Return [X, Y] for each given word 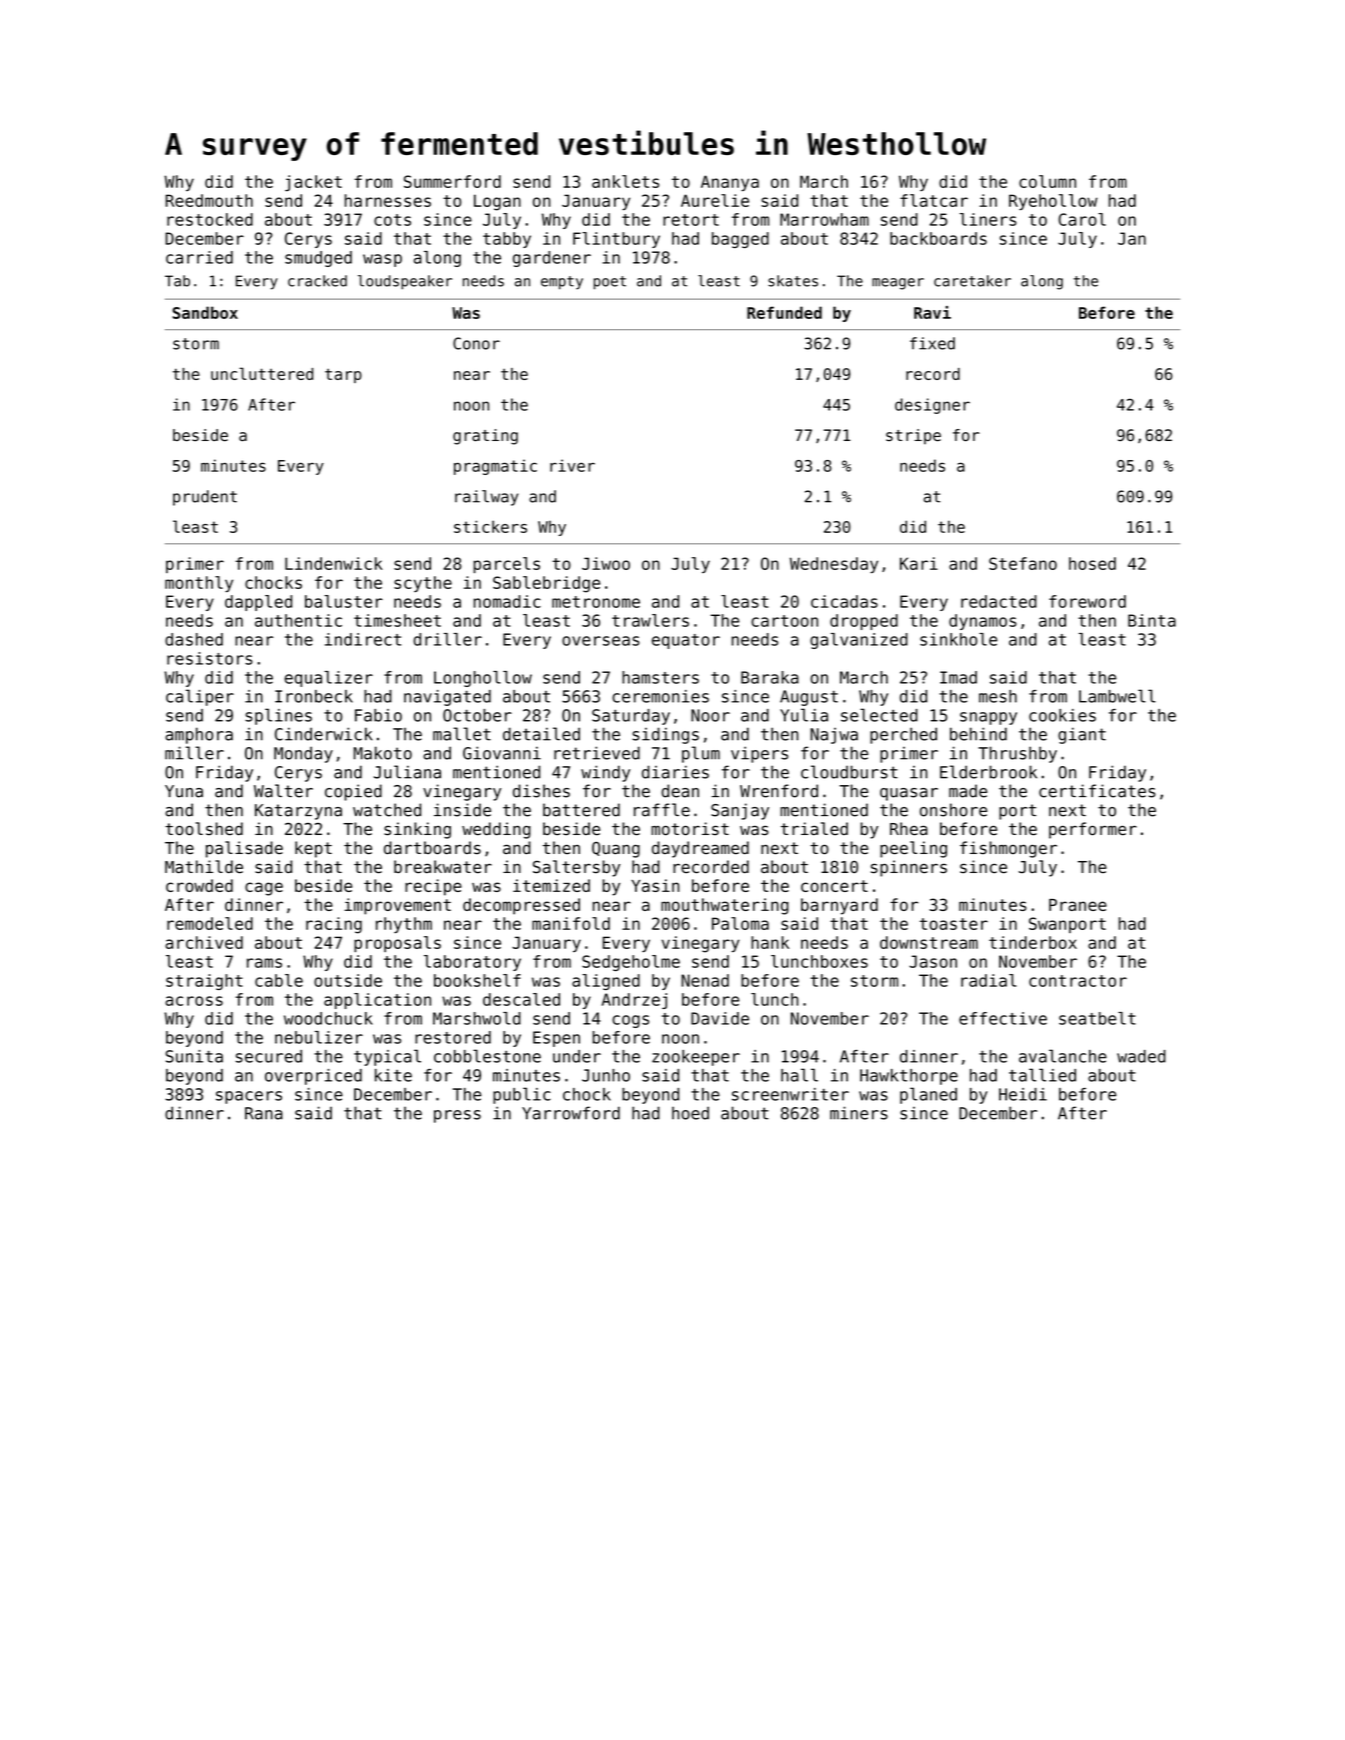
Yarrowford [571, 1113]
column [1047, 181]
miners [859, 1113]
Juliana [407, 772]
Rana [264, 1113]
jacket [313, 183]
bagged [740, 240]
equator [686, 641]
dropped [864, 622]
